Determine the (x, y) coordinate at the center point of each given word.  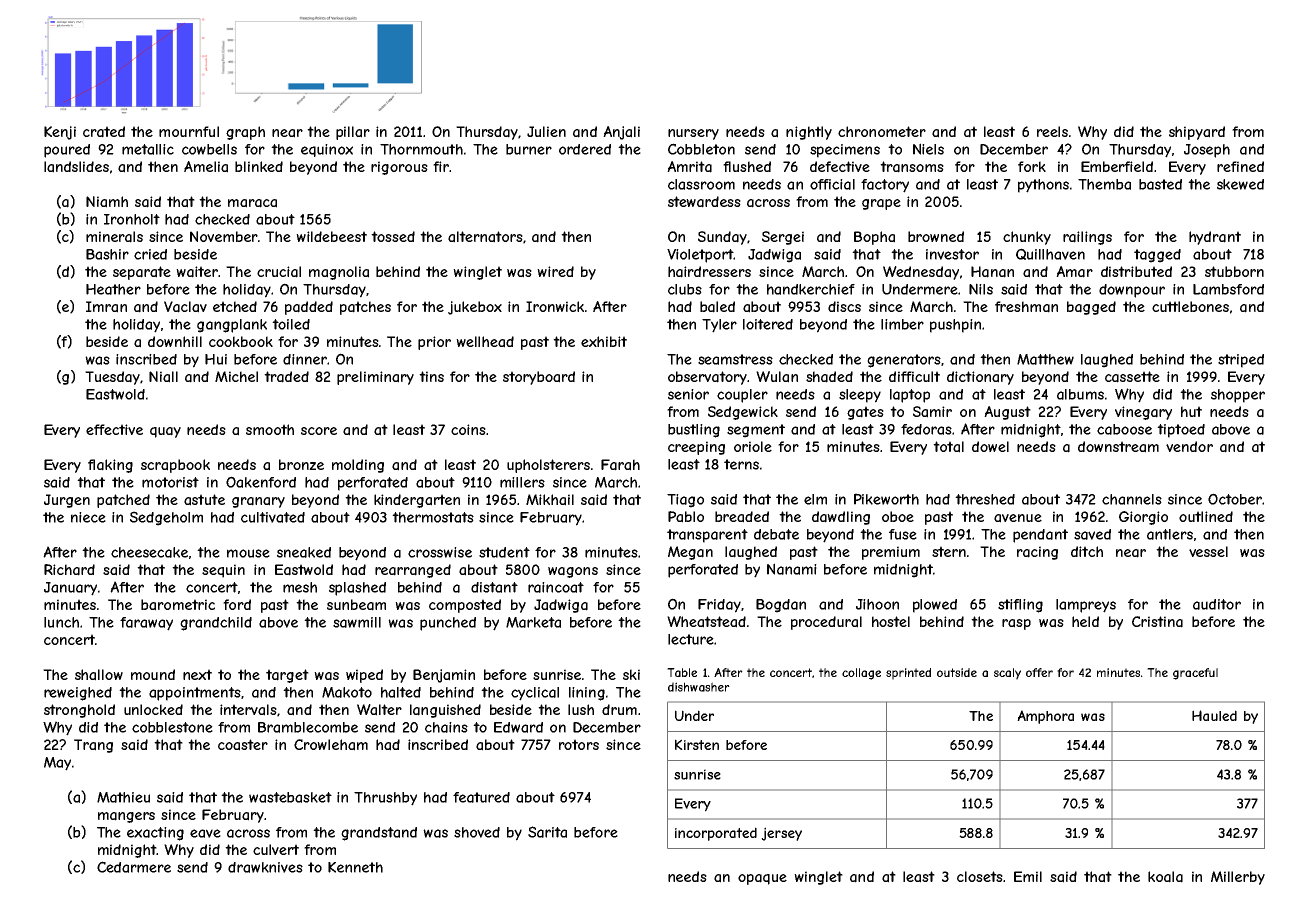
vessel (1208, 551)
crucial (279, 272)
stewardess (704, 202)
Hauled (1214, 715)
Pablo (686, 517)
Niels (928, 149)
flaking (110, 466)
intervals (248, 710)
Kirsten (697, 744)
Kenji (60, 133)
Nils (981, 289)
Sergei (783, 238)
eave (205, 833)
